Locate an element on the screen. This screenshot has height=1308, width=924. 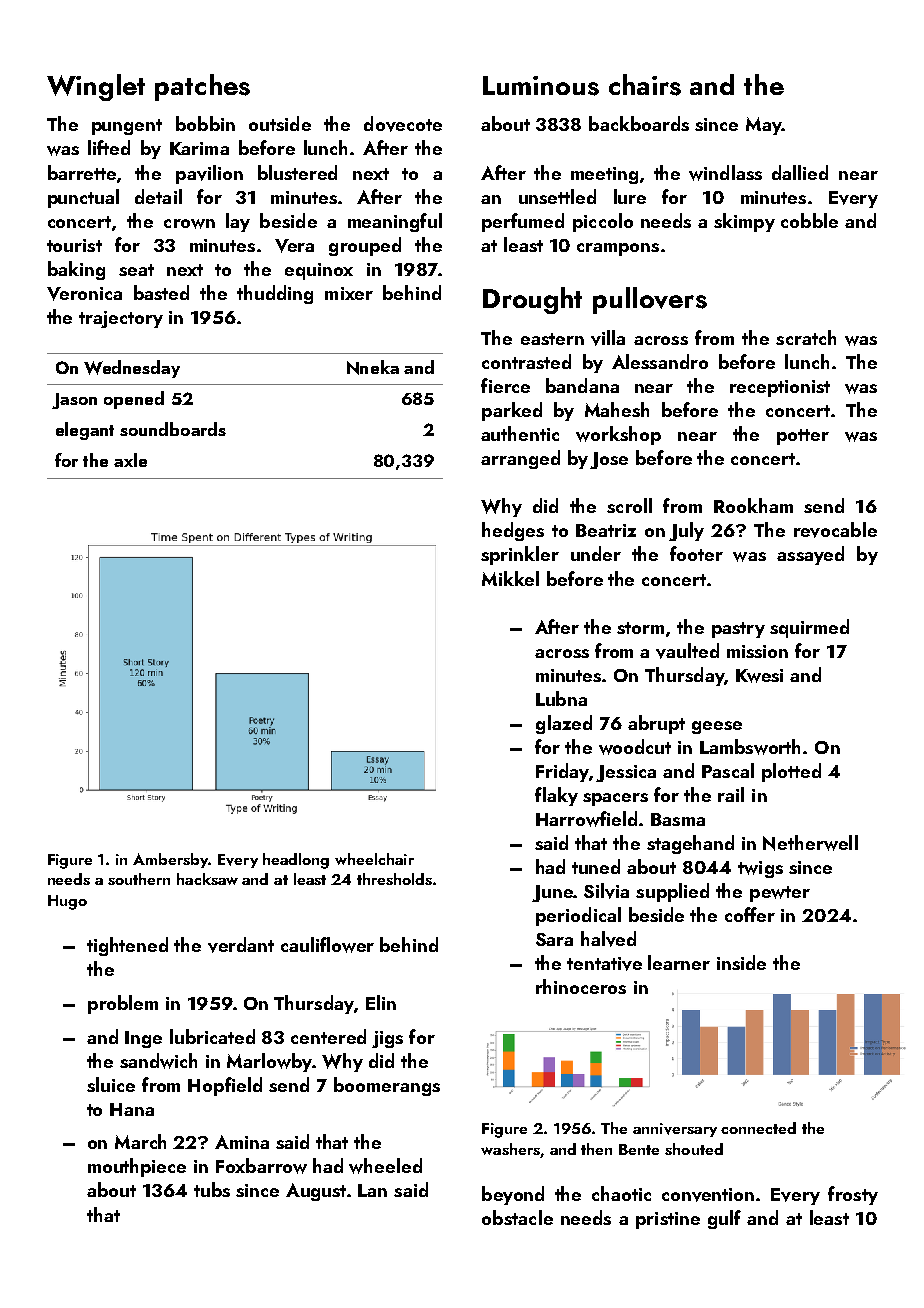
dovecote is located at coordinates (403, 124).
